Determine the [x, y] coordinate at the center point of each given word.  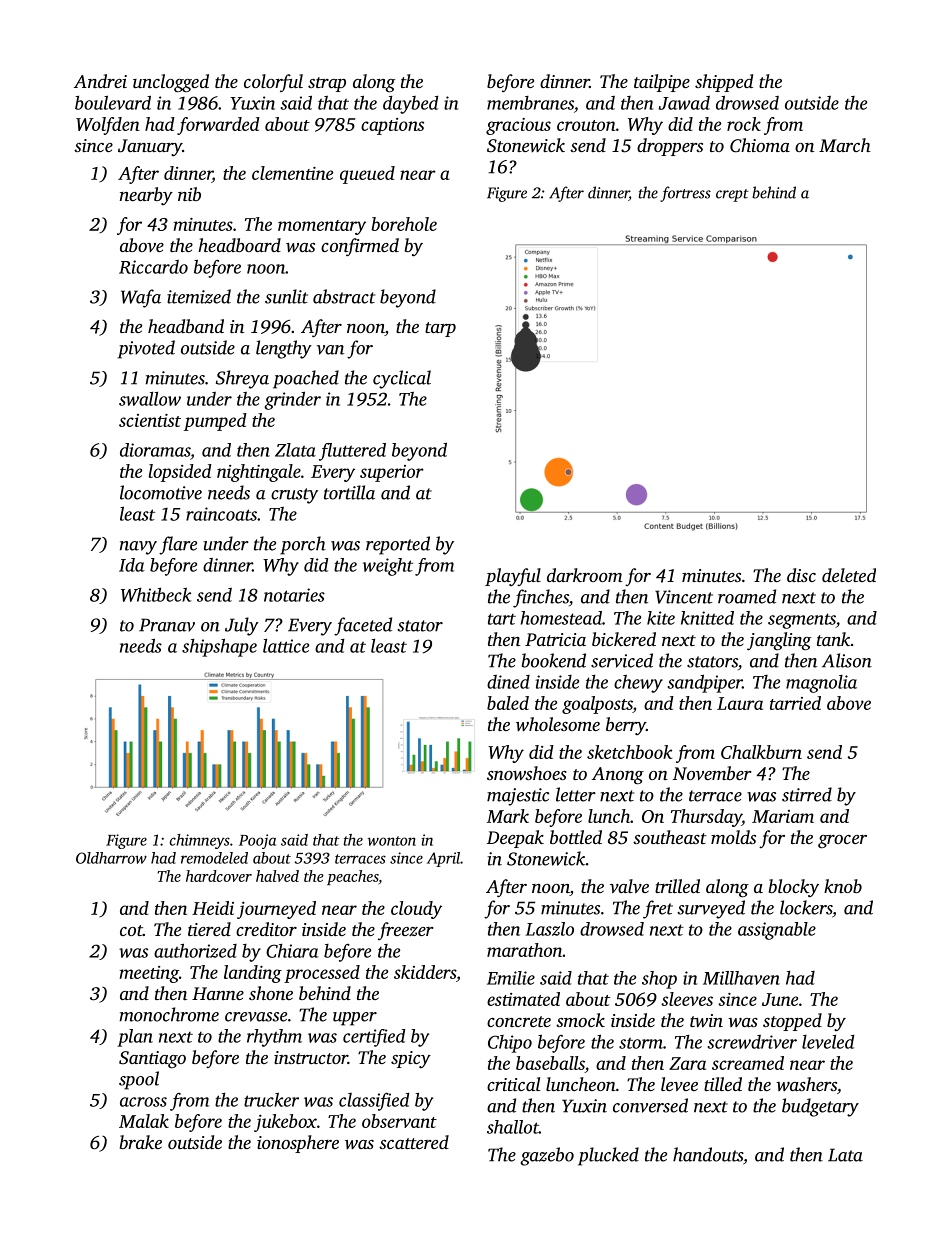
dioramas [155, 450]
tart [502, 619]
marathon [524, 950]
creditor [266, 929]
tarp [440, 329]
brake [141, 1142]
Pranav [167, 625]
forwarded [218, 126]
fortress [685, 194]
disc [801, 575]
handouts [708, 1154]
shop [659, 980]
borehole [404, 224]
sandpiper [705, 683]
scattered [414, 1142]
